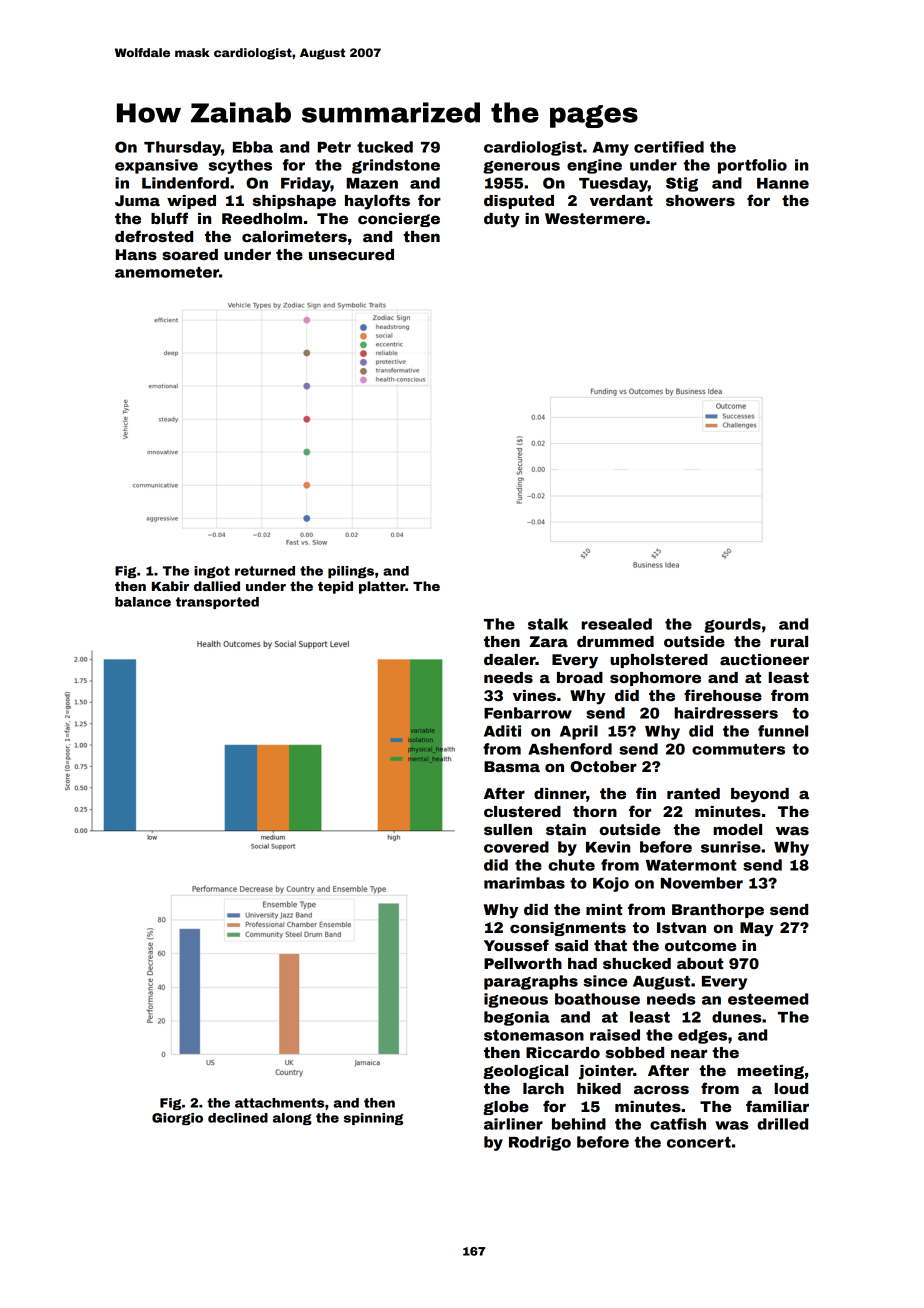 The width and height of the screenshot is (924, 1308). Describe the element at coordinates (534, 695) in the screenshot. I see `vines` at that location.
